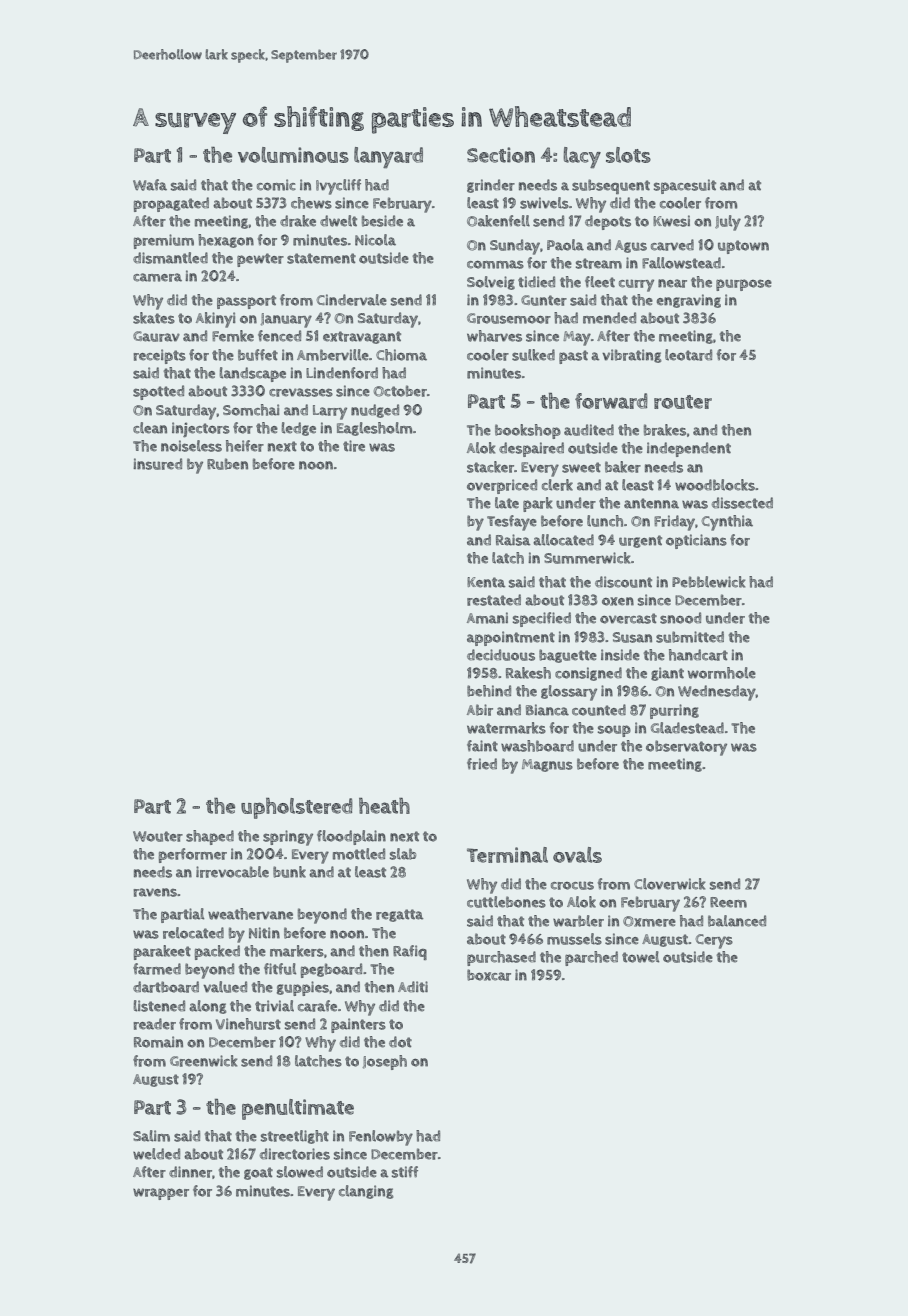 The height and width of the page is (1316, 908). I want to click on stiff, so click(405, 1172).
